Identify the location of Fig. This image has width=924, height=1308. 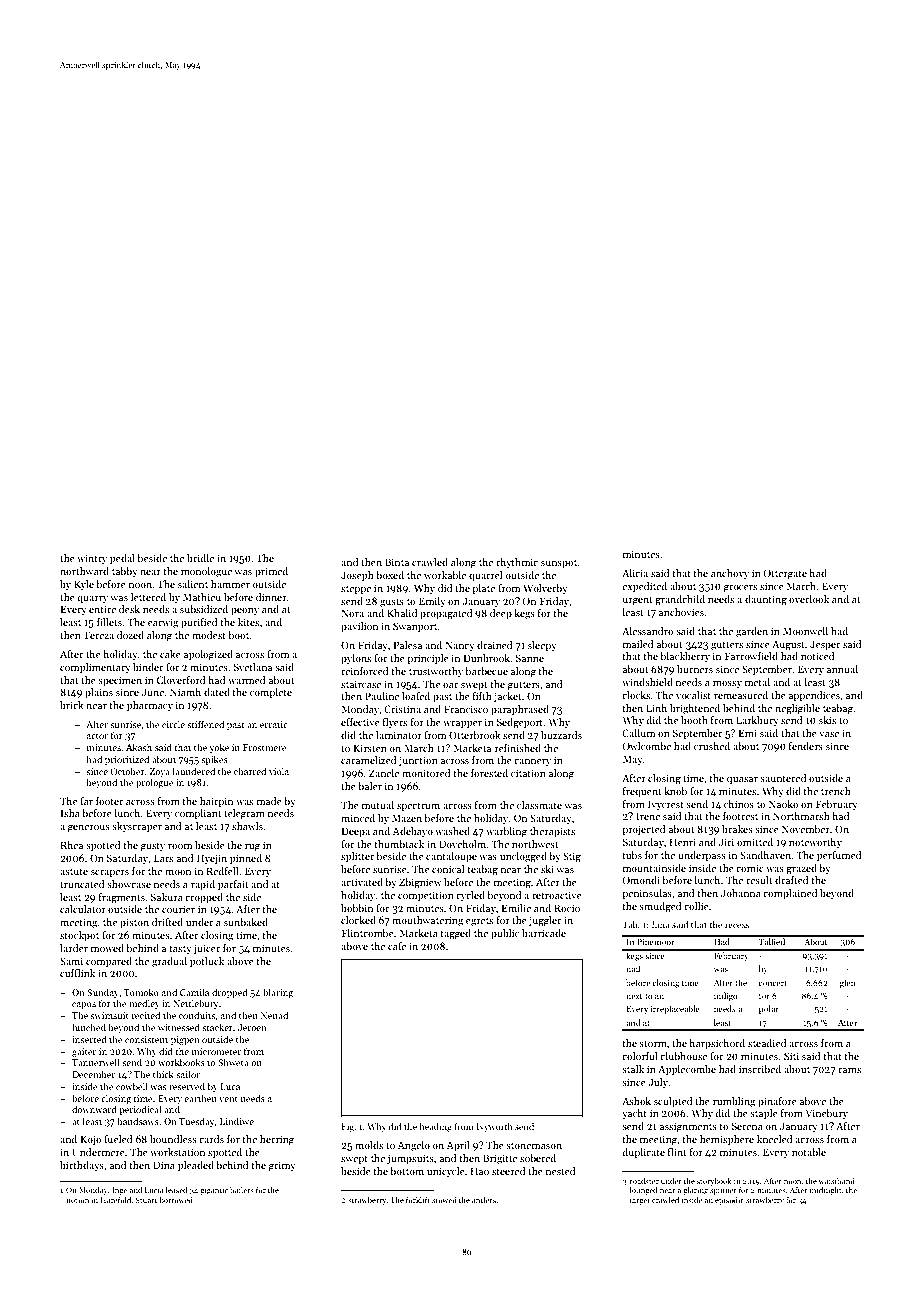
(347, 1127).
